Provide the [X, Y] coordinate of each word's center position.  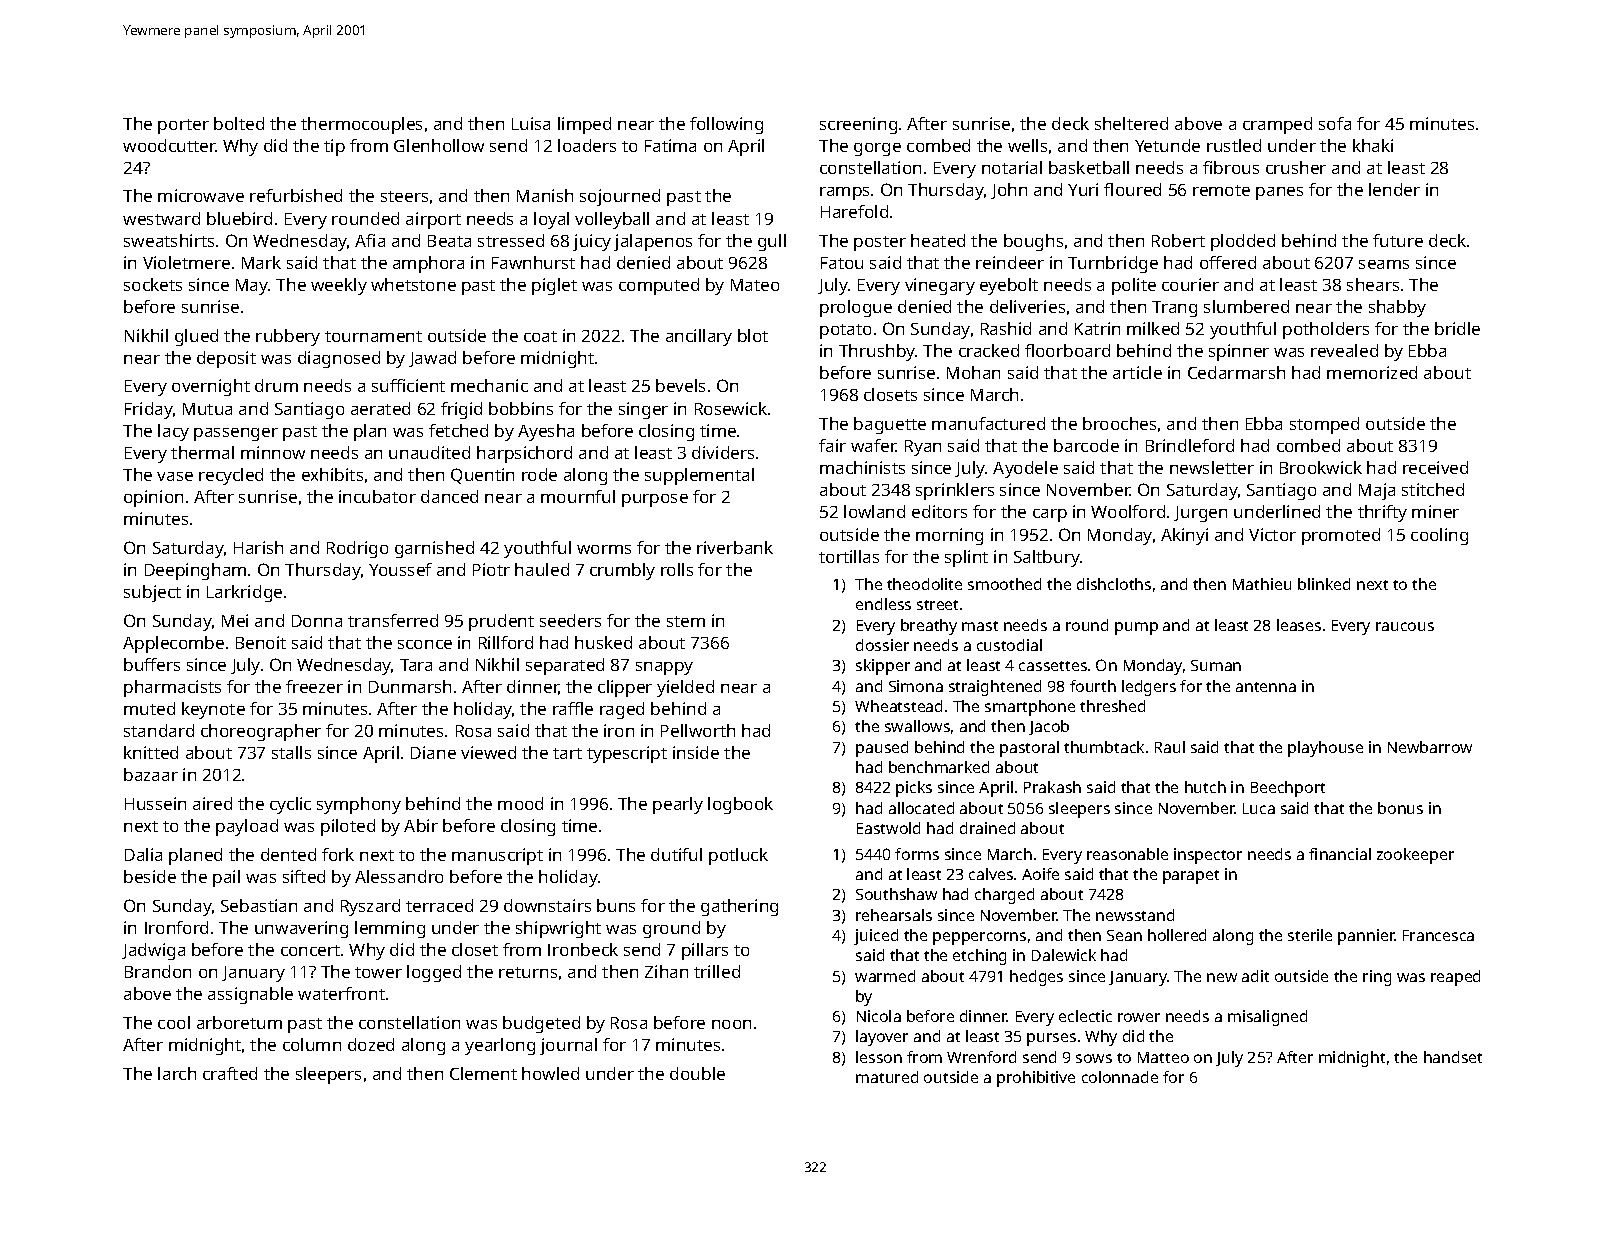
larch [177, 1073]
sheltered [1131, 123]
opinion [153, 498]
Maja [1377, 491]
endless [883, 604]
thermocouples [361, 125]
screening [858, 125]
